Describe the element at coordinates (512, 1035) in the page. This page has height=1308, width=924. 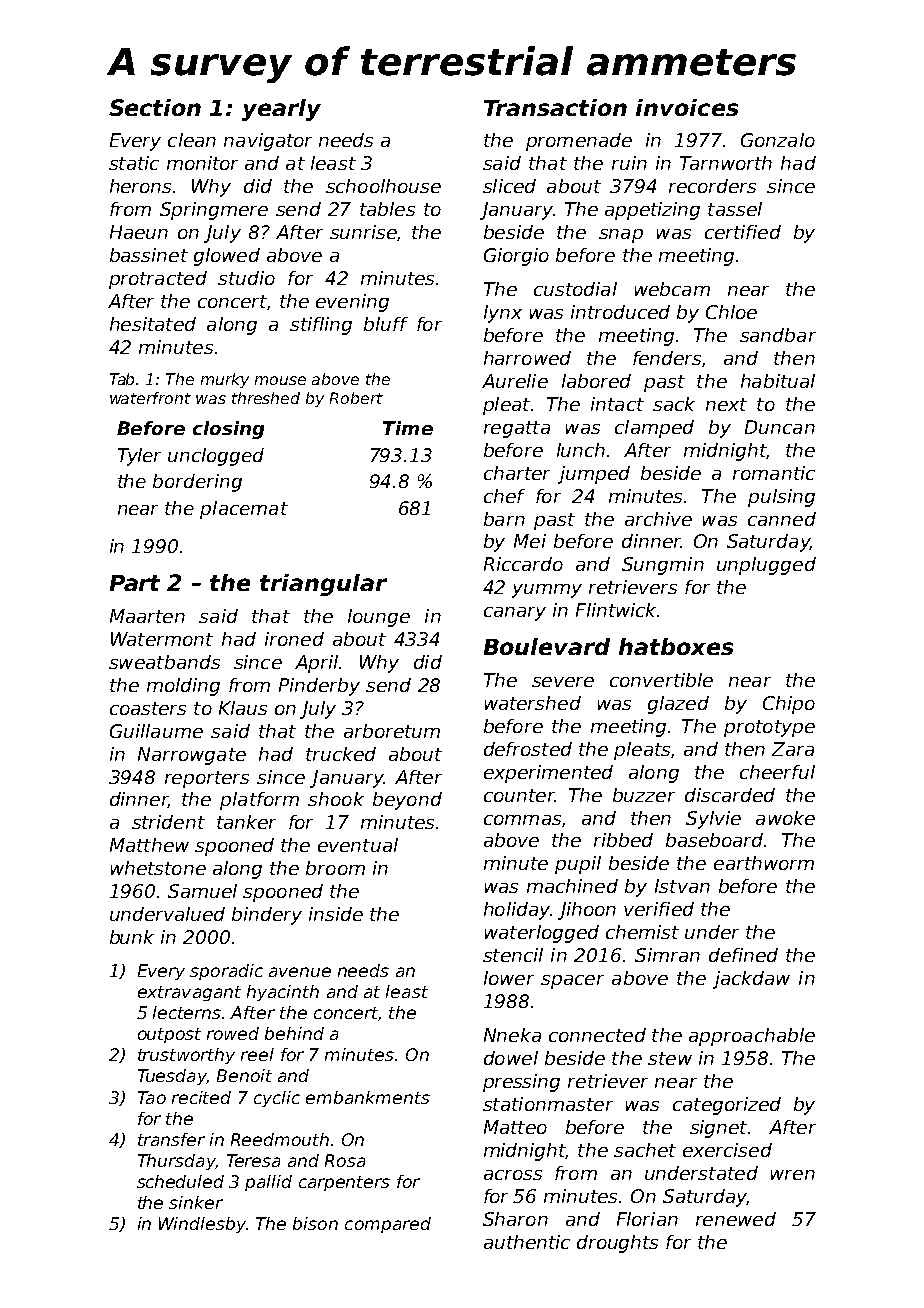
I see `Nneka` at that location.
